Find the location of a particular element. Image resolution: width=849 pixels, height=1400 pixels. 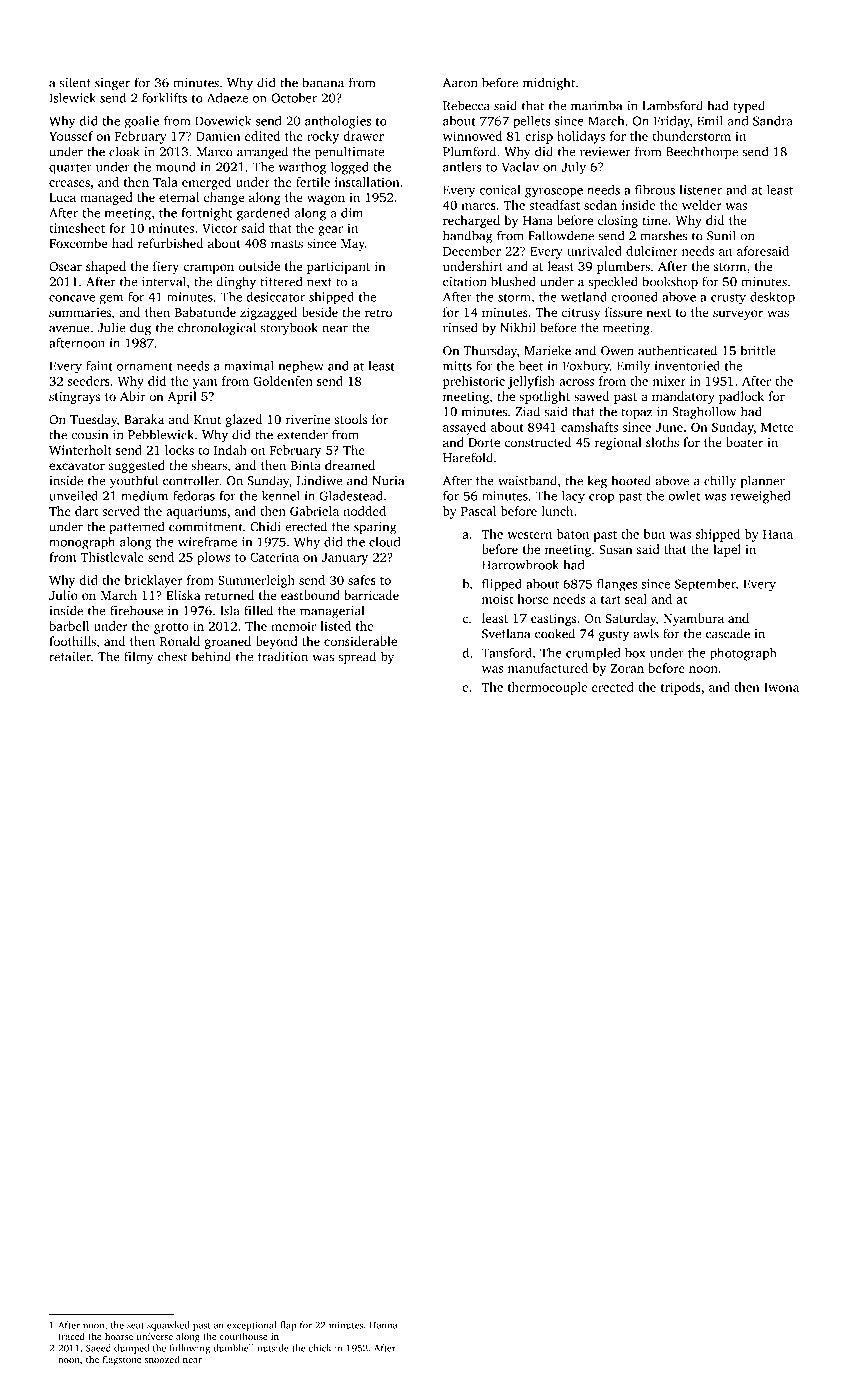

behind is located at coordinates (211, 656).
